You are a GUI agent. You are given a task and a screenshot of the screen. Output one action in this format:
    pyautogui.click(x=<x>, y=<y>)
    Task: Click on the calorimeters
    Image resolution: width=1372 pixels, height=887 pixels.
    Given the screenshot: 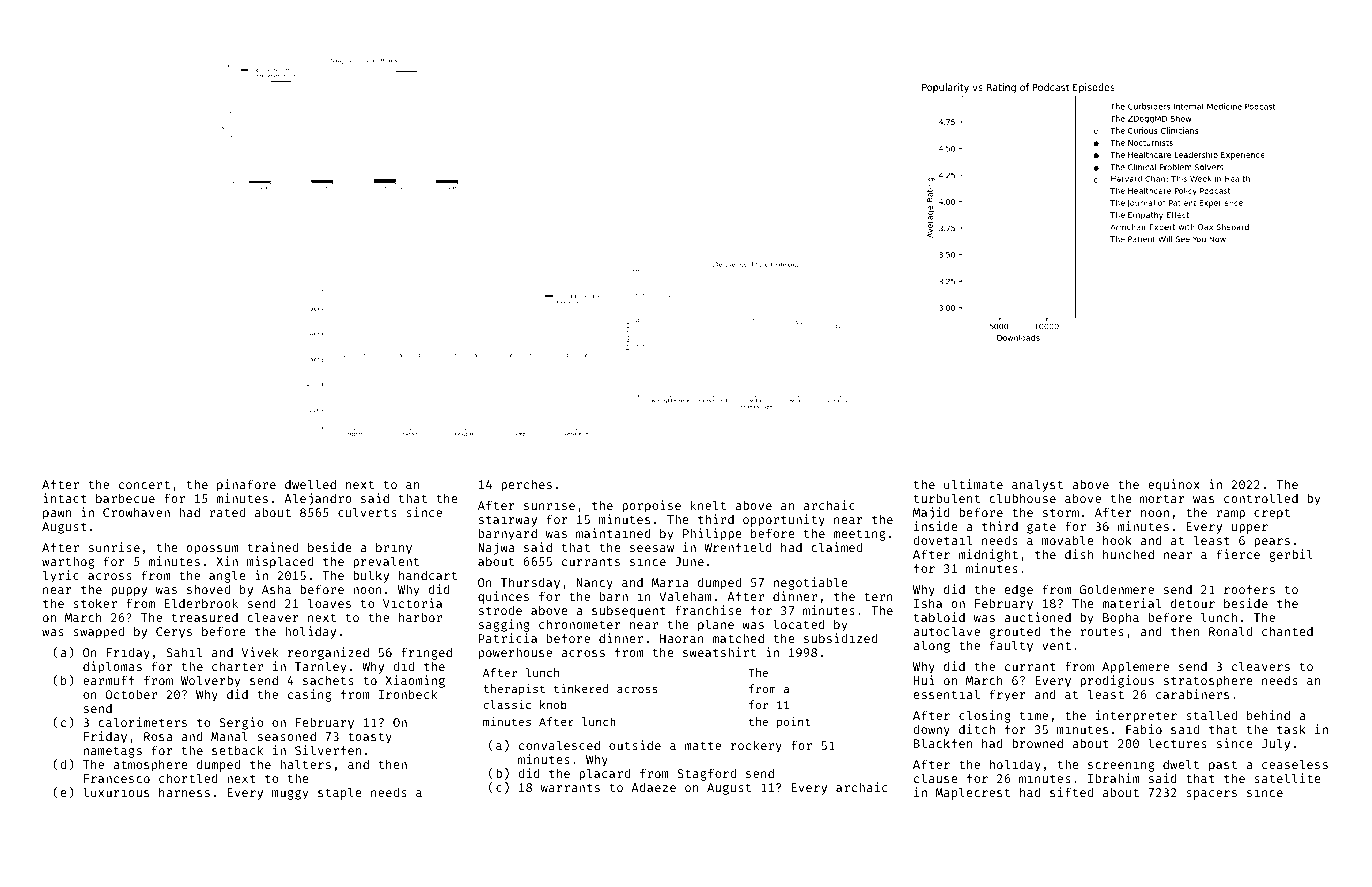 What is the action you would take?
    pyautogui.click(x=142, y=722)
